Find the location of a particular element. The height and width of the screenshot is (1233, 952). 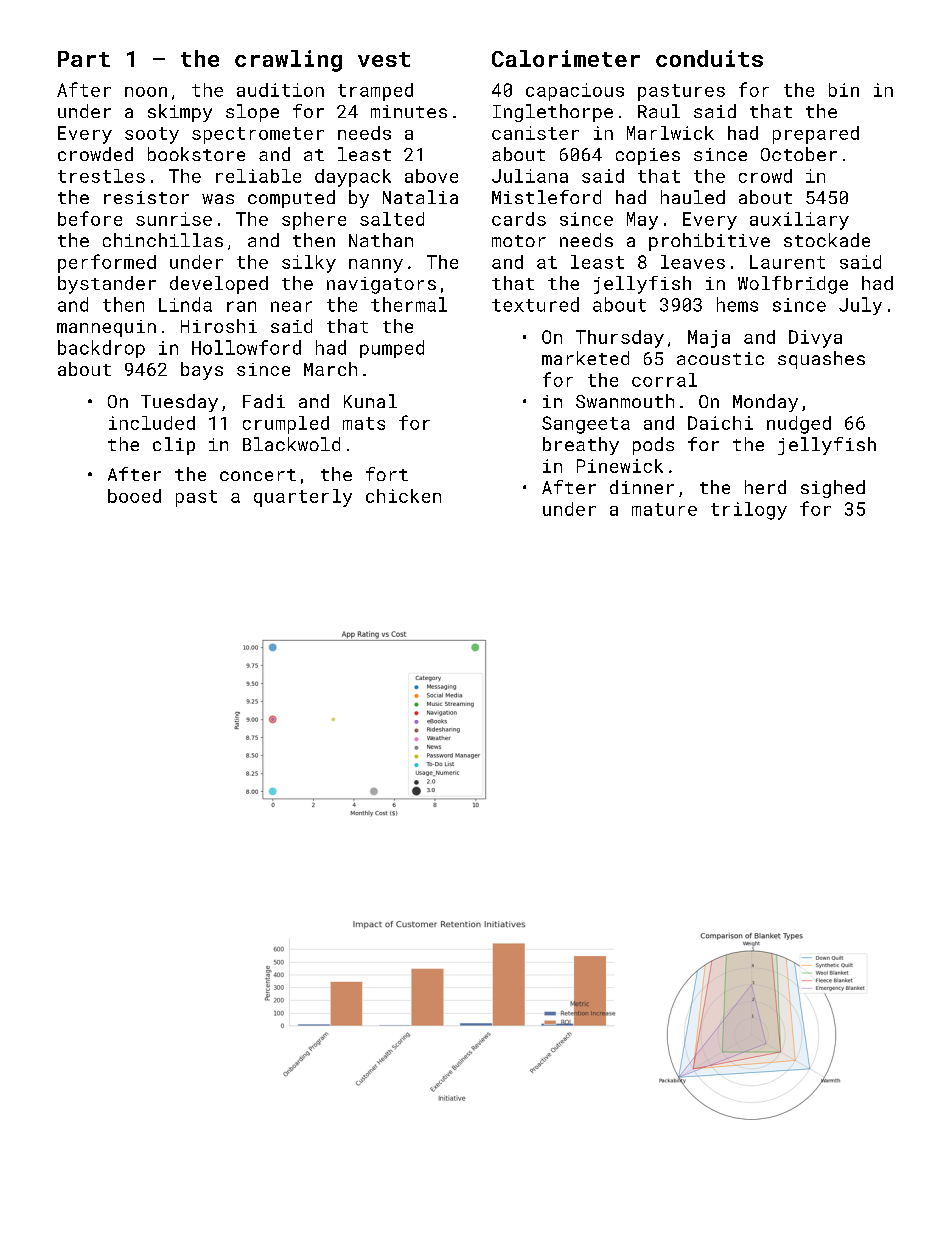

included is located at coordinates (152, 423).
